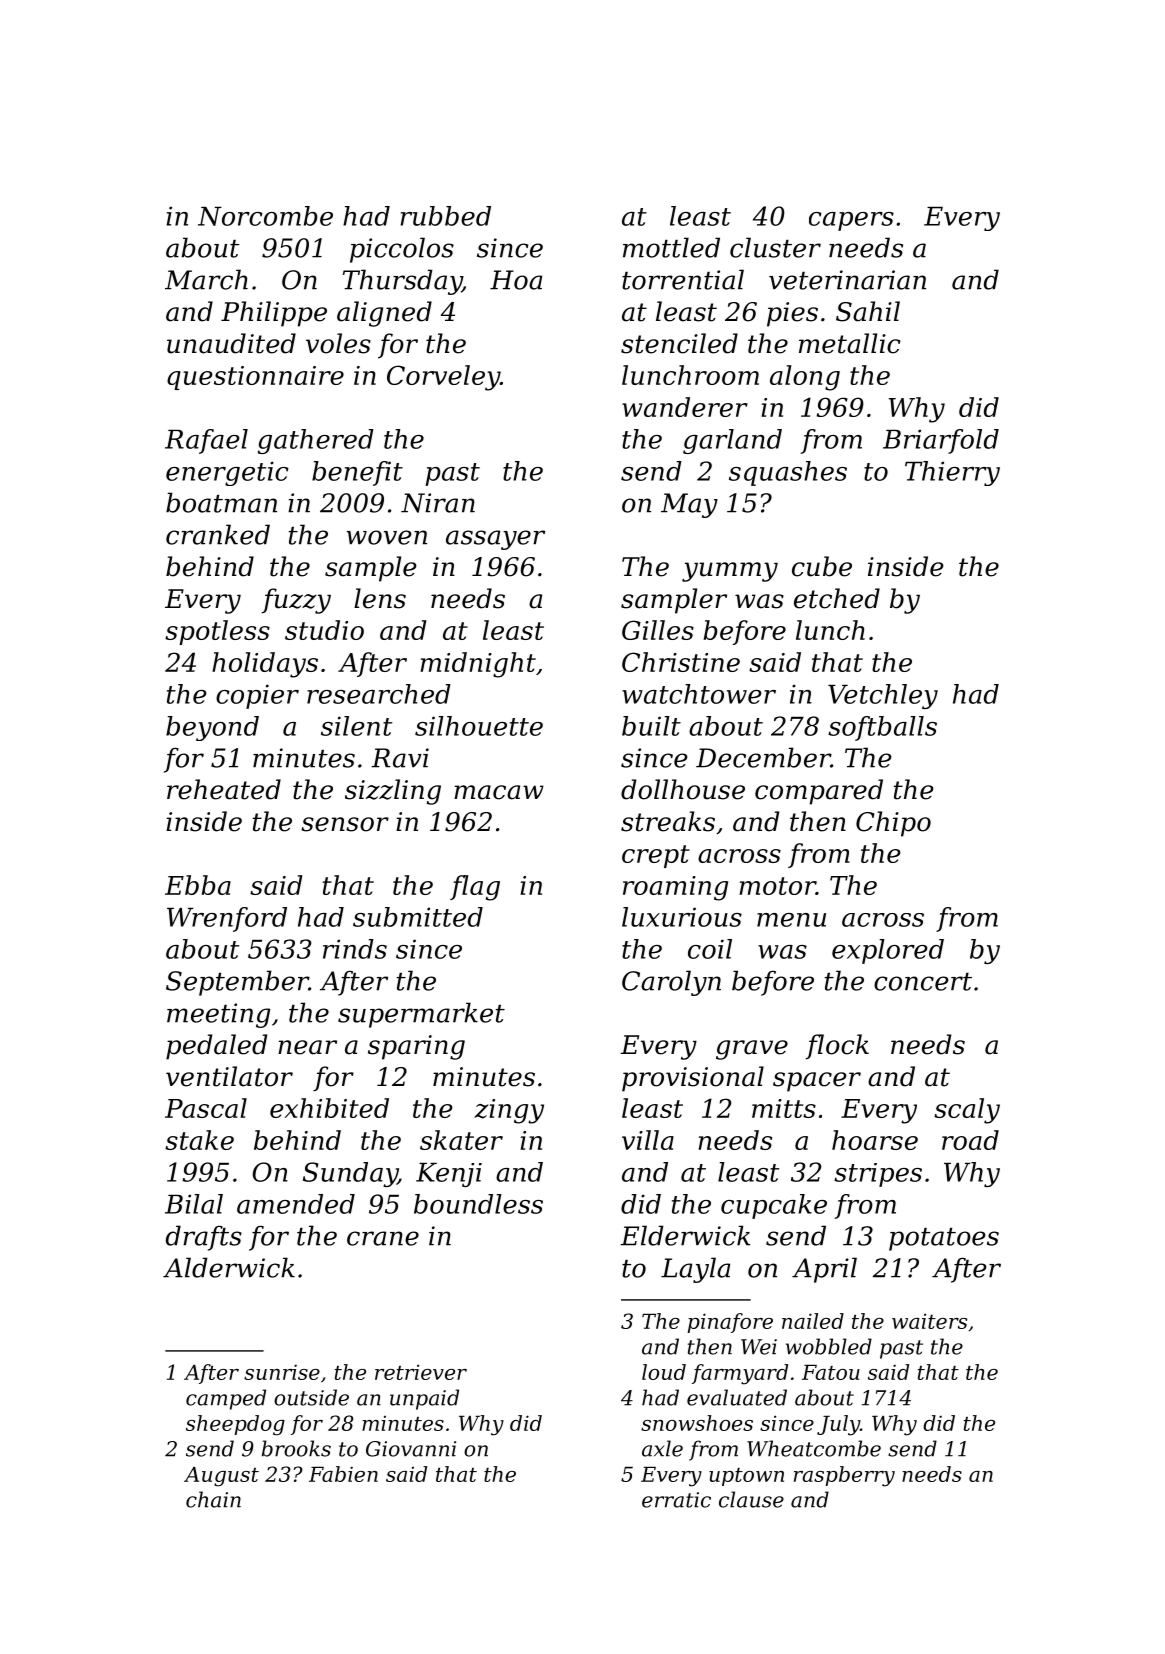 Image resolution: width=1165 pixels, height=1654 pixels. I want to click on gathered, so click(316, 441).
